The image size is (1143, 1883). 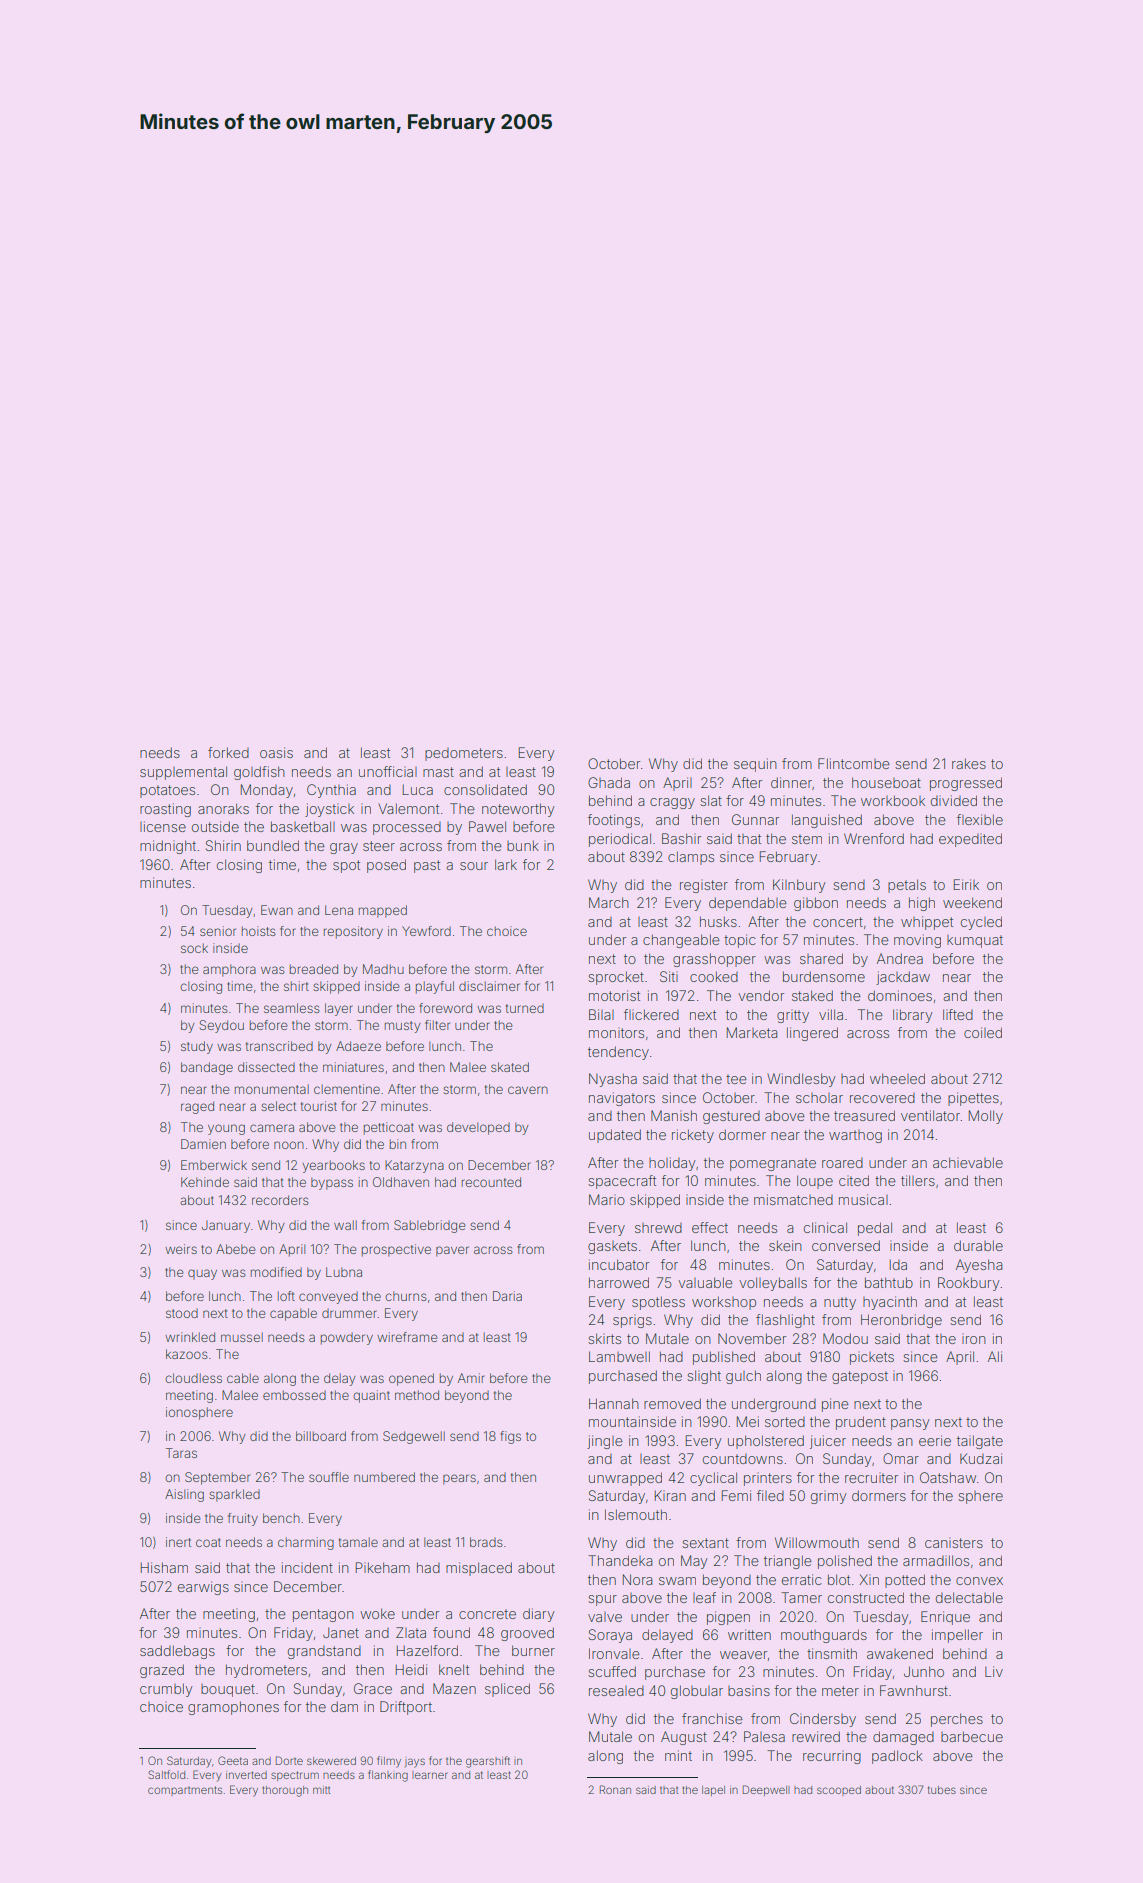 I want to click on consolidated, so click(x=485, y=789).
